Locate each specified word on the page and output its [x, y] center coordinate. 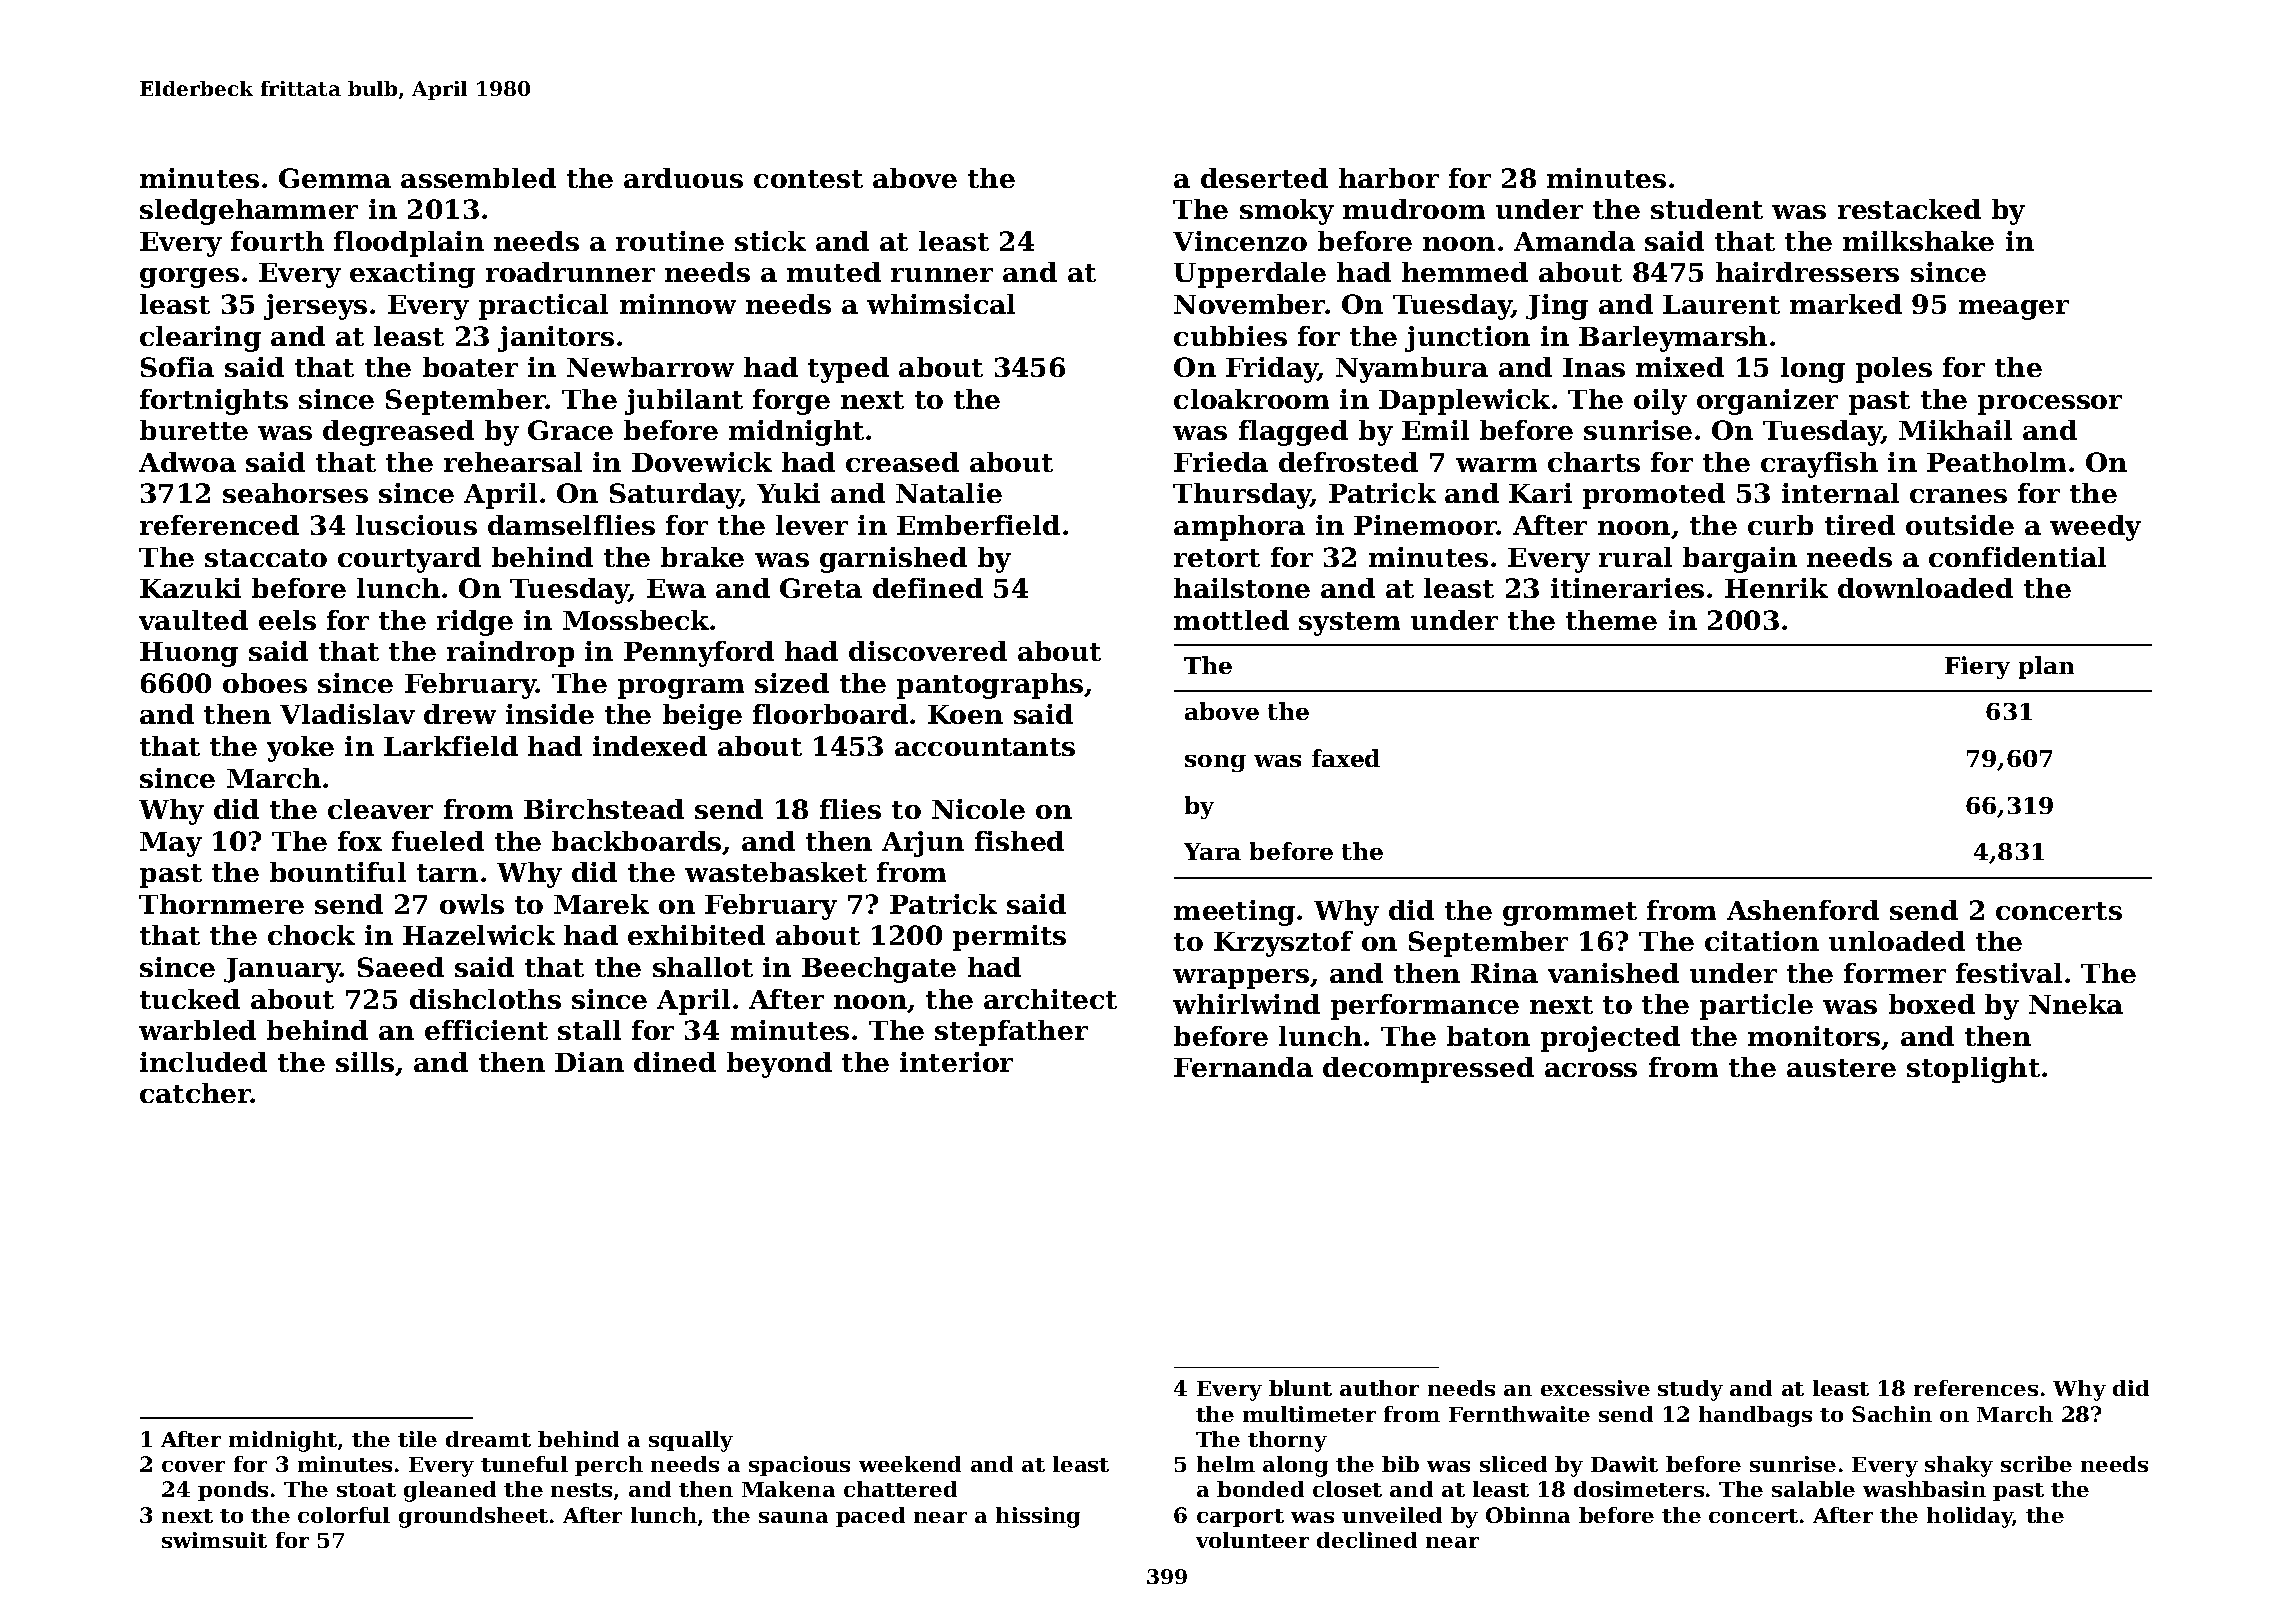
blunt [1300, 1388]
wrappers [1241, 979]
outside [1960, 525]
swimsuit [214, 1540]
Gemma [335, 178]
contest [808, 179]
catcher [195, 1093]
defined [928, 588]
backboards [636, 841]
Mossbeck [636, 620]
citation [1762, 941]
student [1707, 209]
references [1976, 1388]
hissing [1038, 1517]
